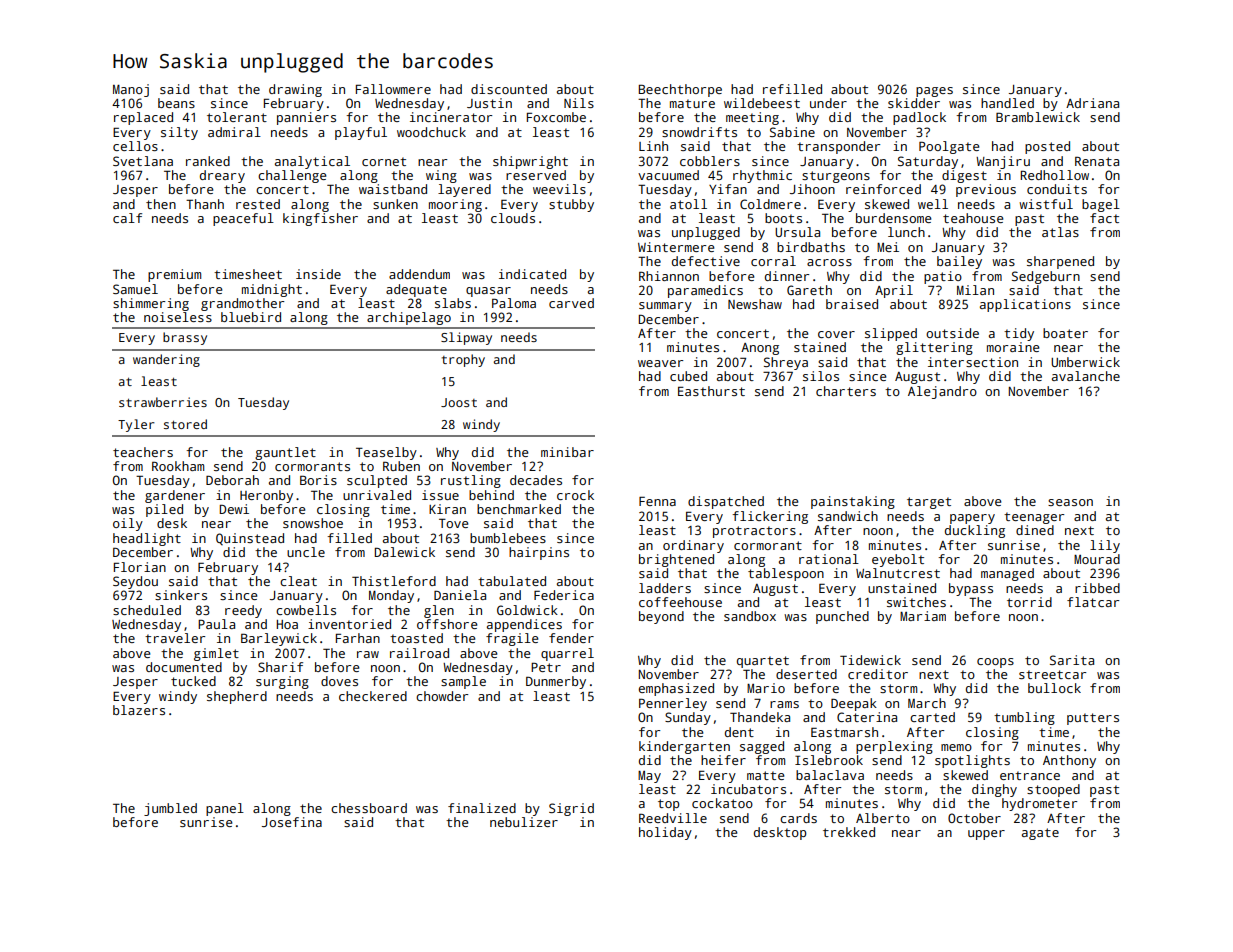  I want to click on snowdrifts, so click(699, 132).
